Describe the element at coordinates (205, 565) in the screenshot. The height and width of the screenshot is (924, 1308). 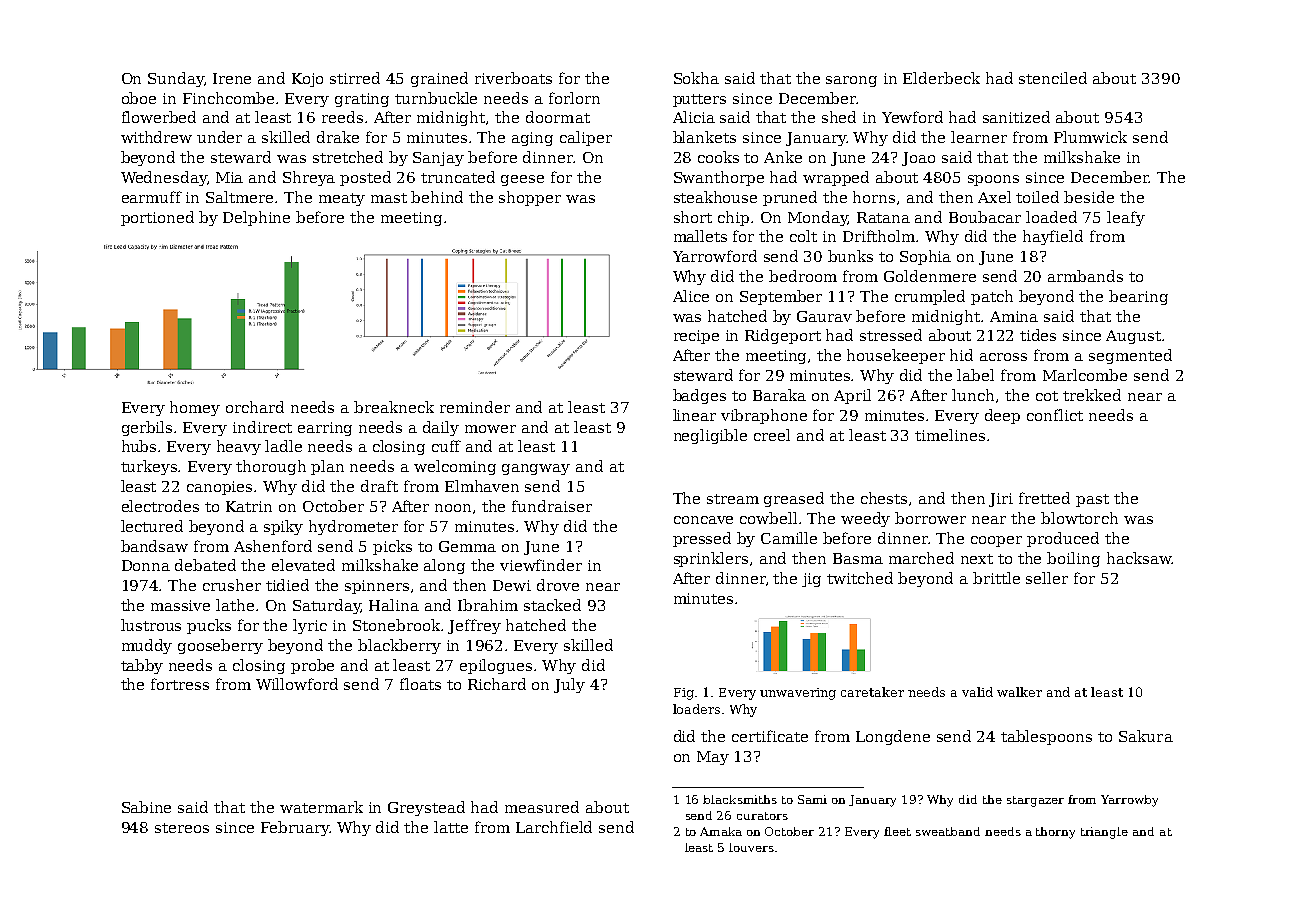
I see `debated` at that location.
